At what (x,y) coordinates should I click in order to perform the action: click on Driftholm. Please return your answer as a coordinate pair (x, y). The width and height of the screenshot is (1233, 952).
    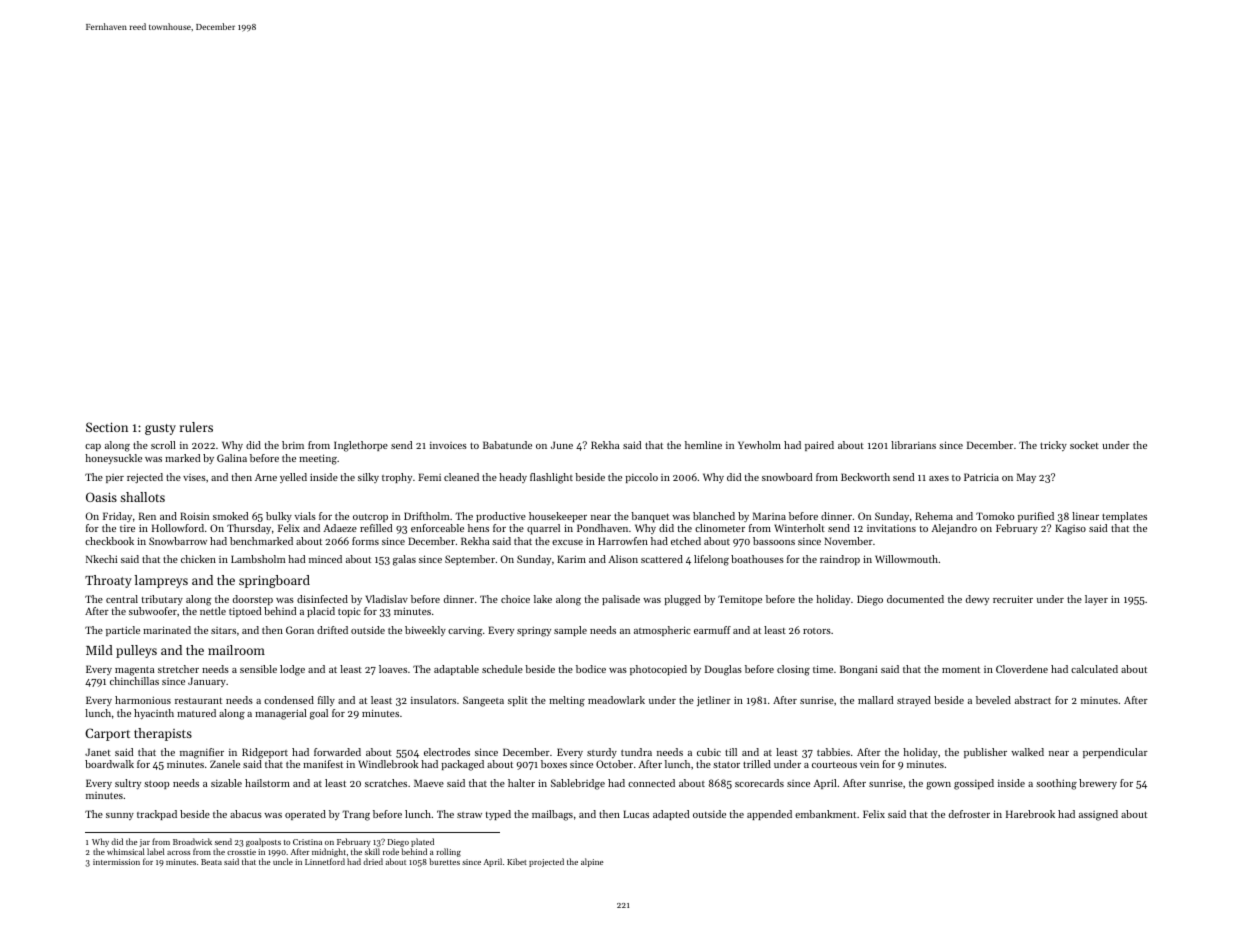
    Looking at the image, I should click on (427, 516).
